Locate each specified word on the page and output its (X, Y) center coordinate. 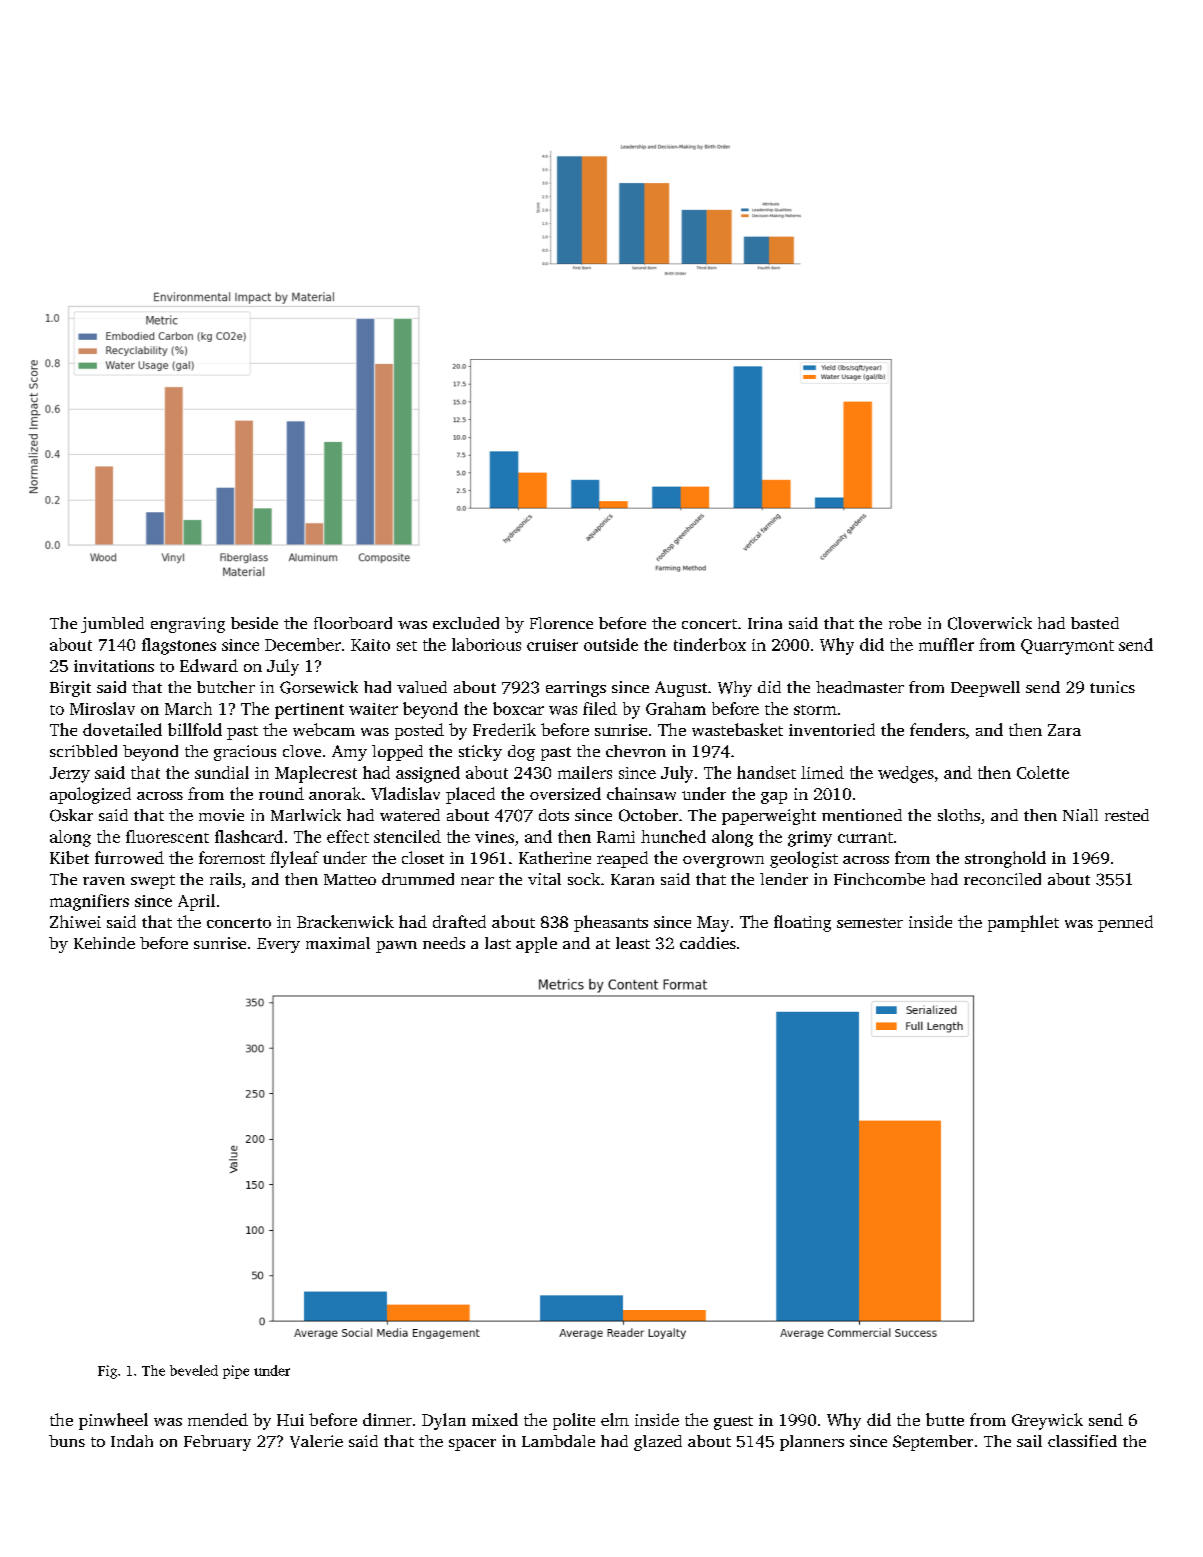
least (633, 943)
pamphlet (1023, 923)
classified (1082, 1441)
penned (1125, 923)
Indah (132, 1441)
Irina (765, 623)
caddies (708, 943)
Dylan (444, 1421)
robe (905, 623)
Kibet (69, 857)
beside (254, 623)
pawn (396, 947)
